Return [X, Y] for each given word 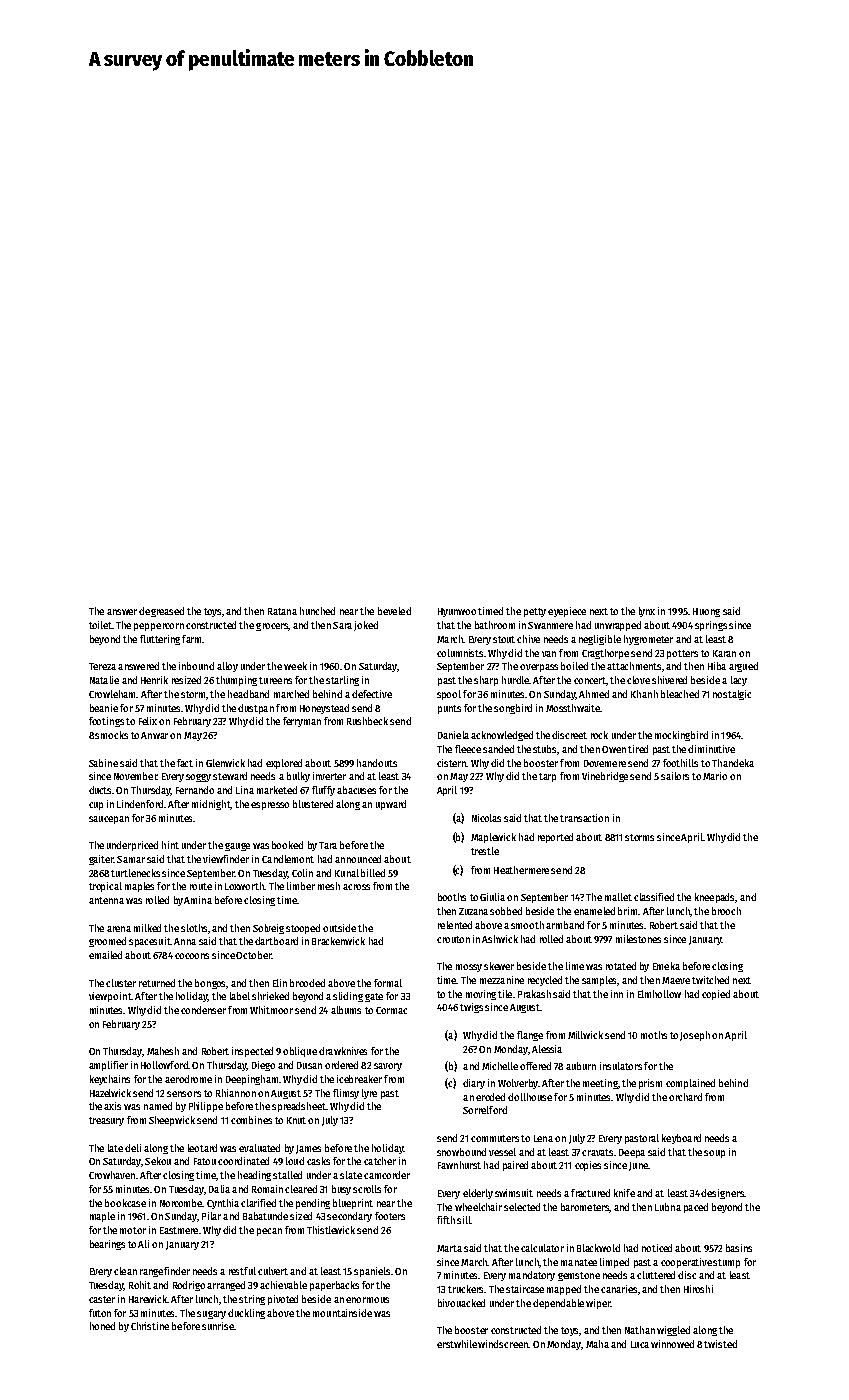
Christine [150, 1326]
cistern [451, 763]
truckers [465, 1289]
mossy [469, 968]
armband [565, 925]
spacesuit [149, 942]
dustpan [256, 709]
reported [555, 838]
